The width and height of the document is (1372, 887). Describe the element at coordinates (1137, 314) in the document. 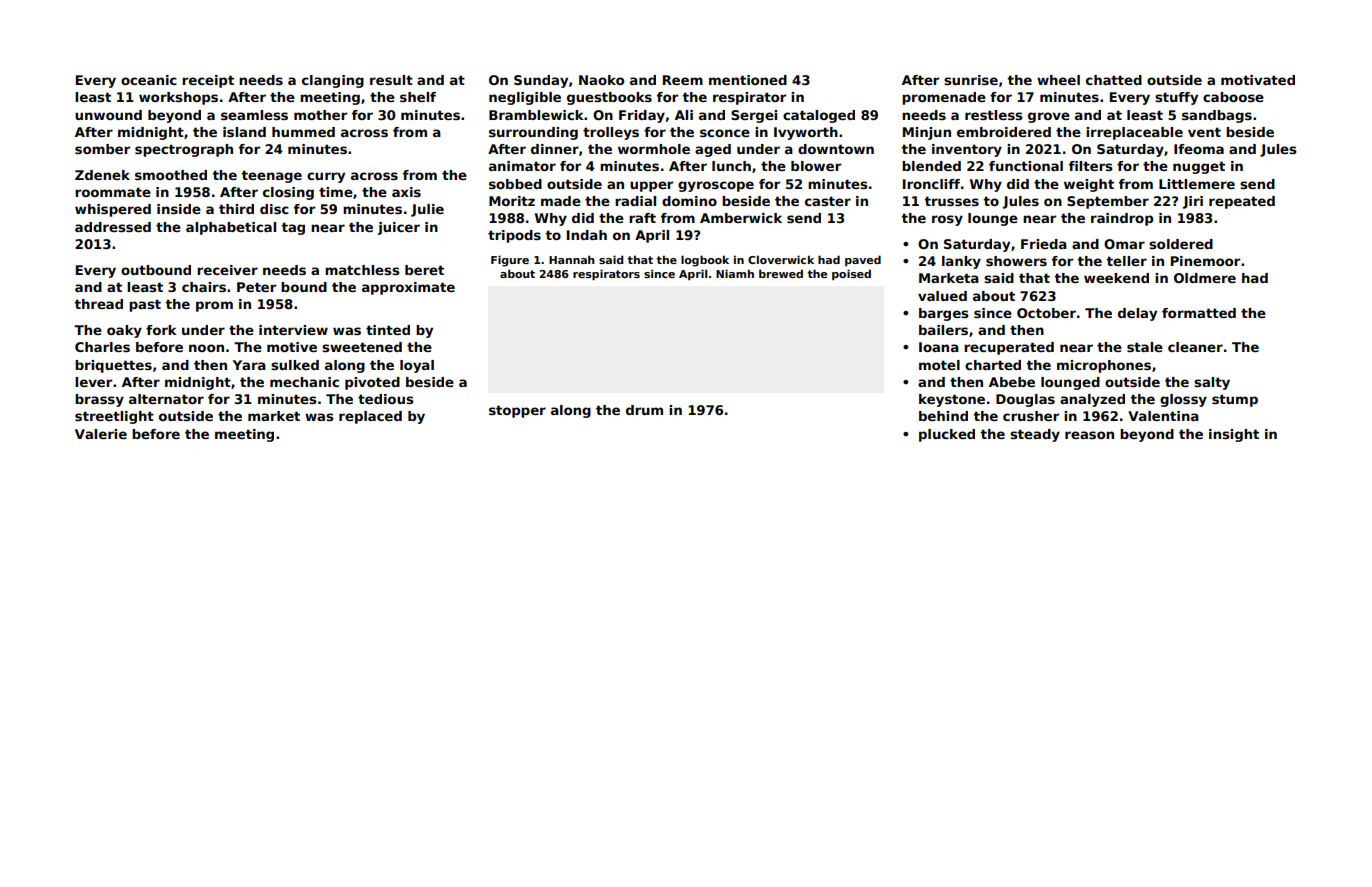

I see `delay` at that location.
